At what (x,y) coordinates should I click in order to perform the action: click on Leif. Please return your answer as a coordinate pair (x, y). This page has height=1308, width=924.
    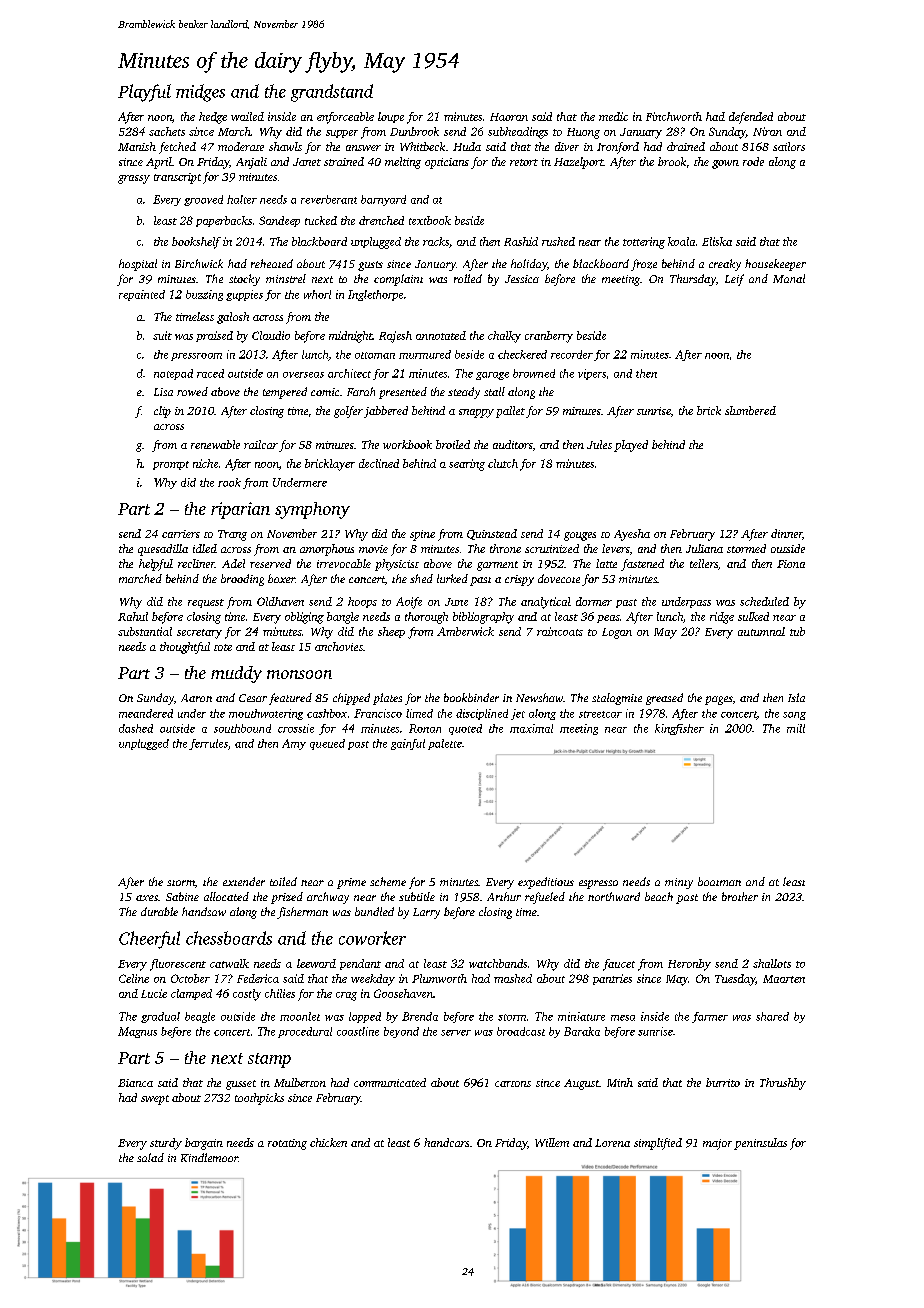
    Looking at the image, I should click on (734, 280).
